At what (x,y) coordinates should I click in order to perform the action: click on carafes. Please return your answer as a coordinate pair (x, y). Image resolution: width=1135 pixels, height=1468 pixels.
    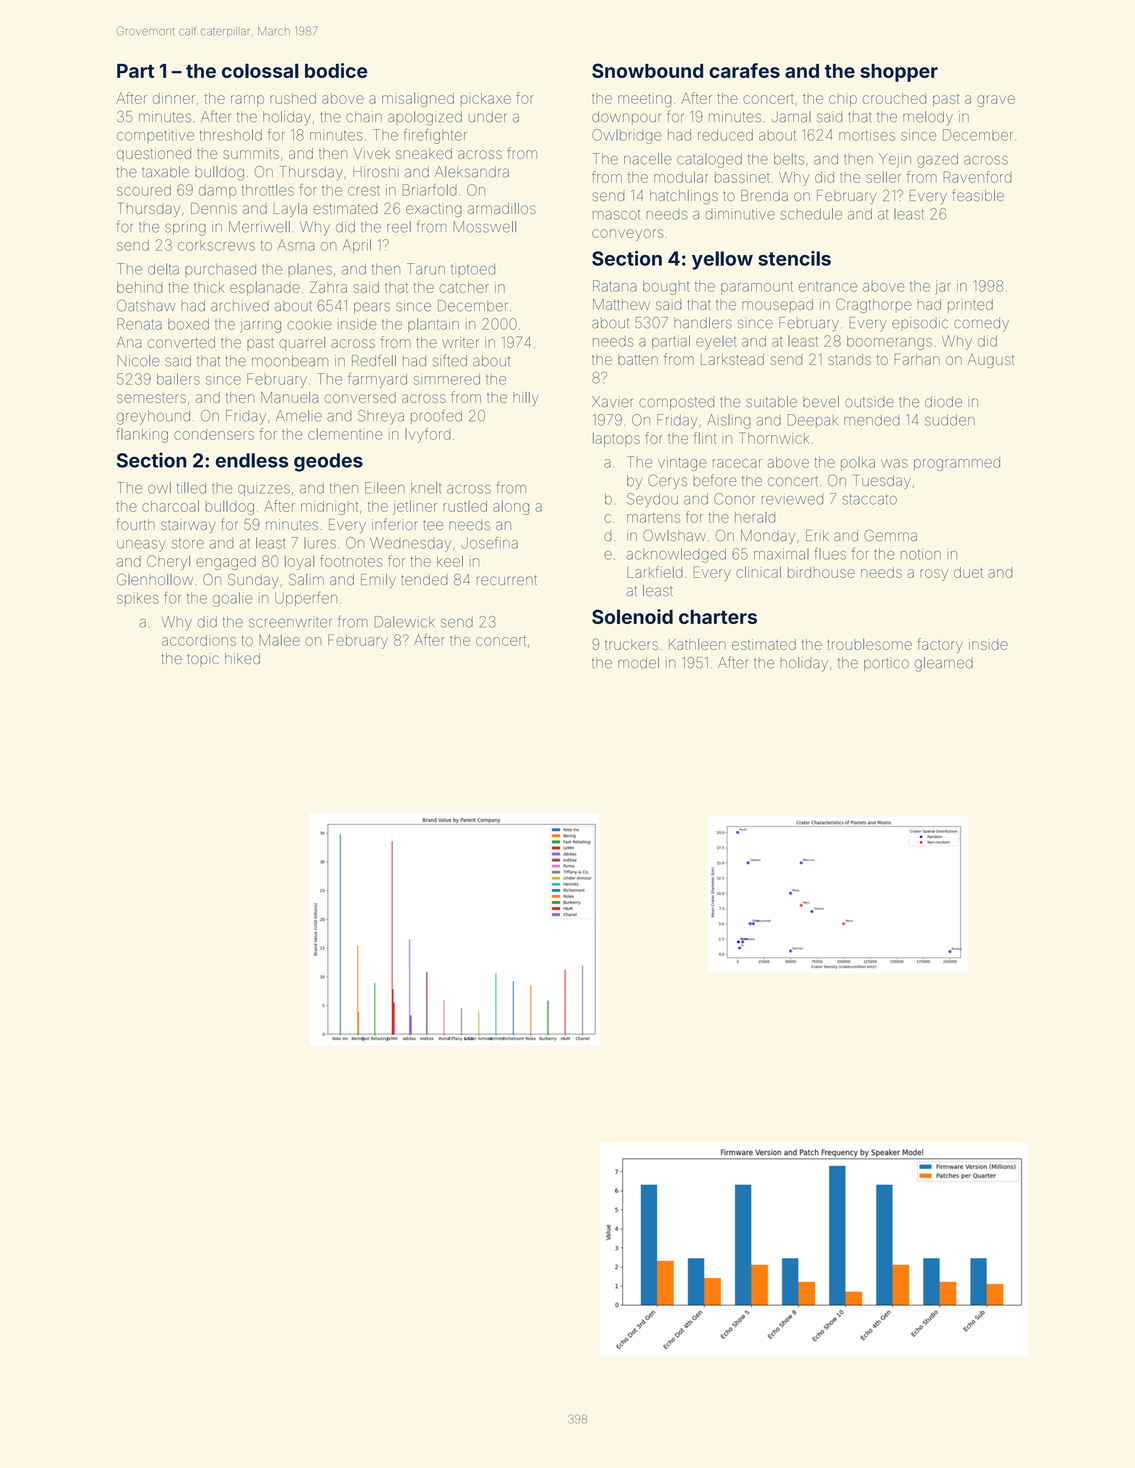
    Looking at the image, I should click on (744, 70).
